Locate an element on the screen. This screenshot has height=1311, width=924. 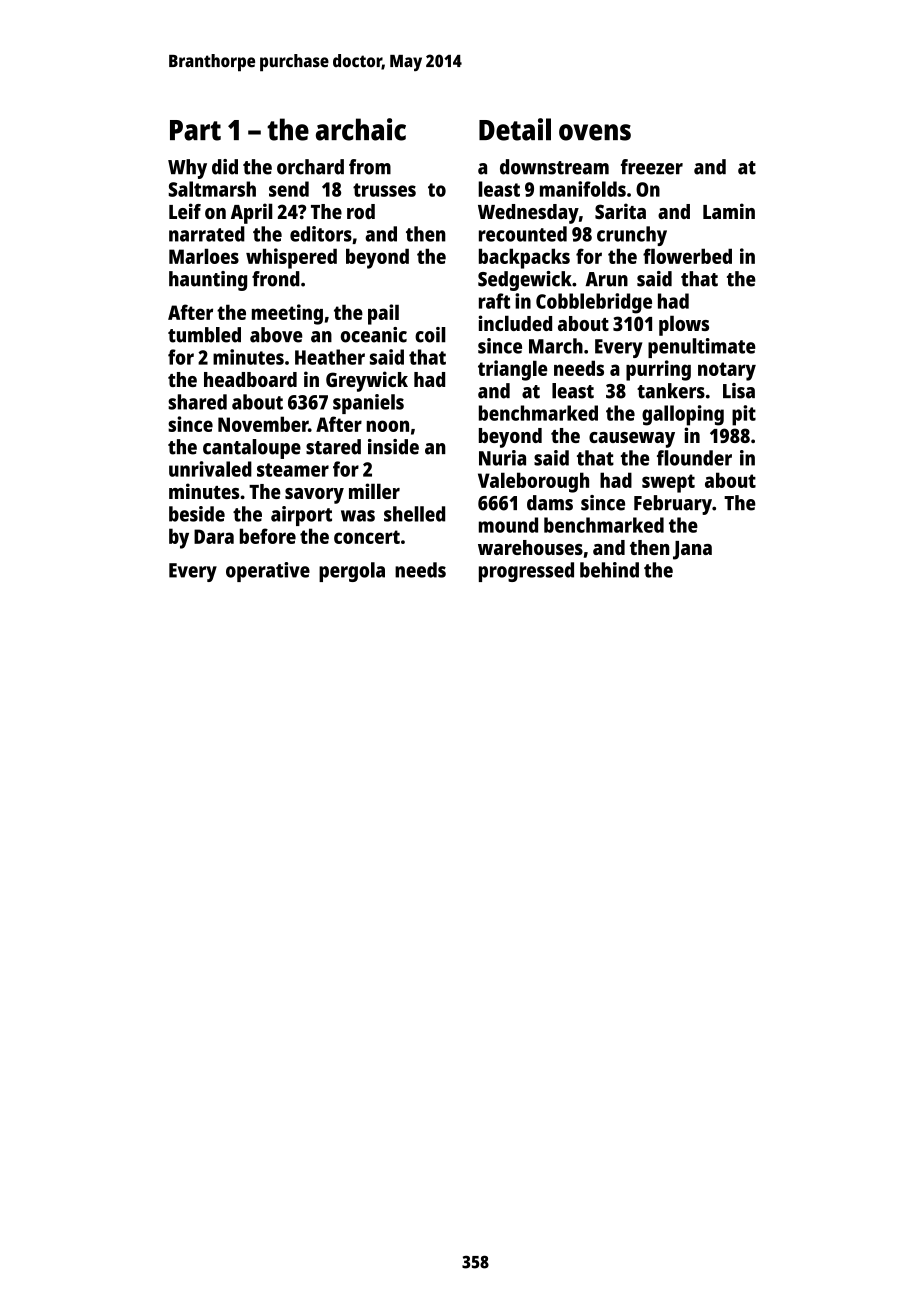
airport is located at coordinates (301, 516).
